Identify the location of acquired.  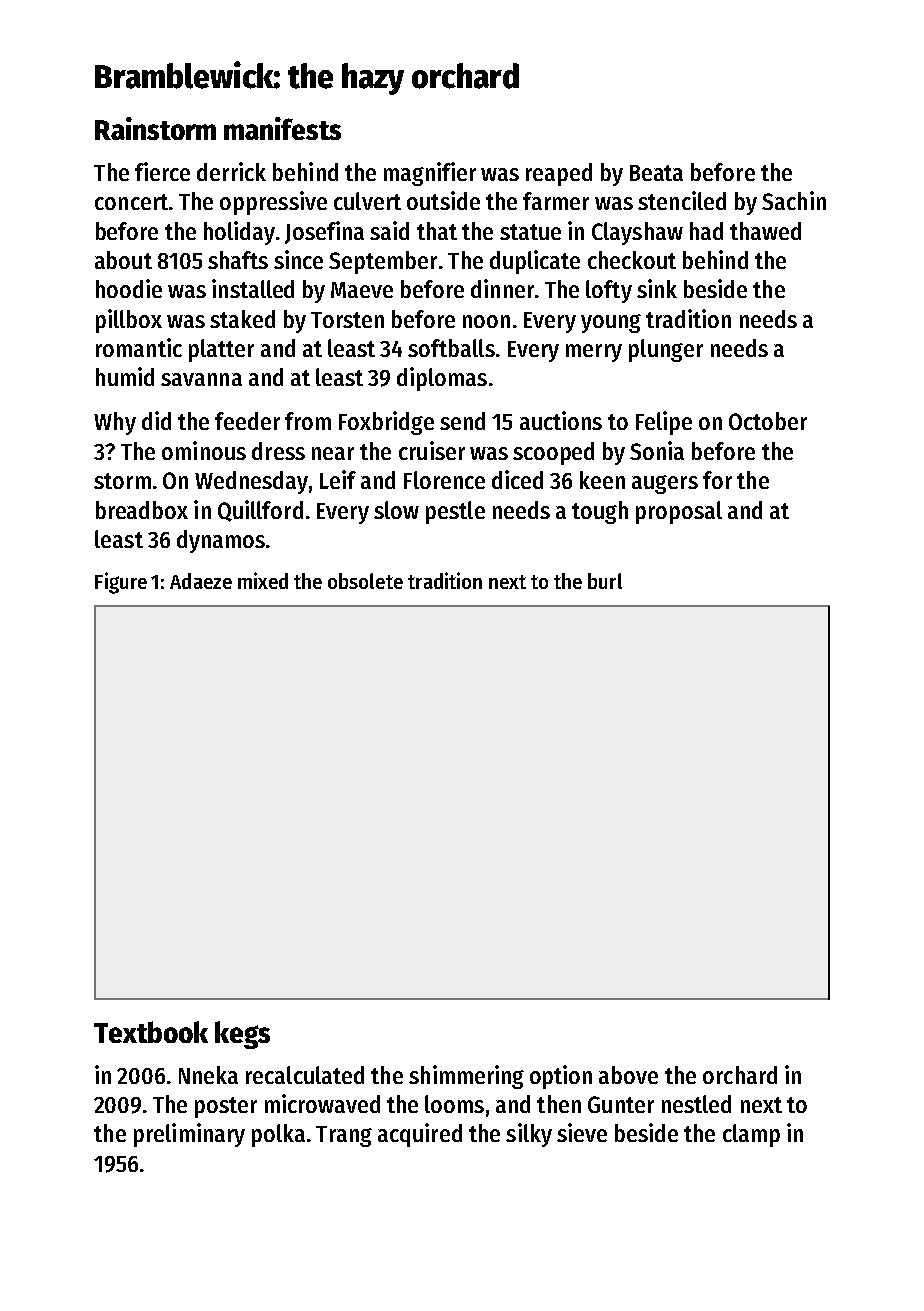
(420, 1135).
